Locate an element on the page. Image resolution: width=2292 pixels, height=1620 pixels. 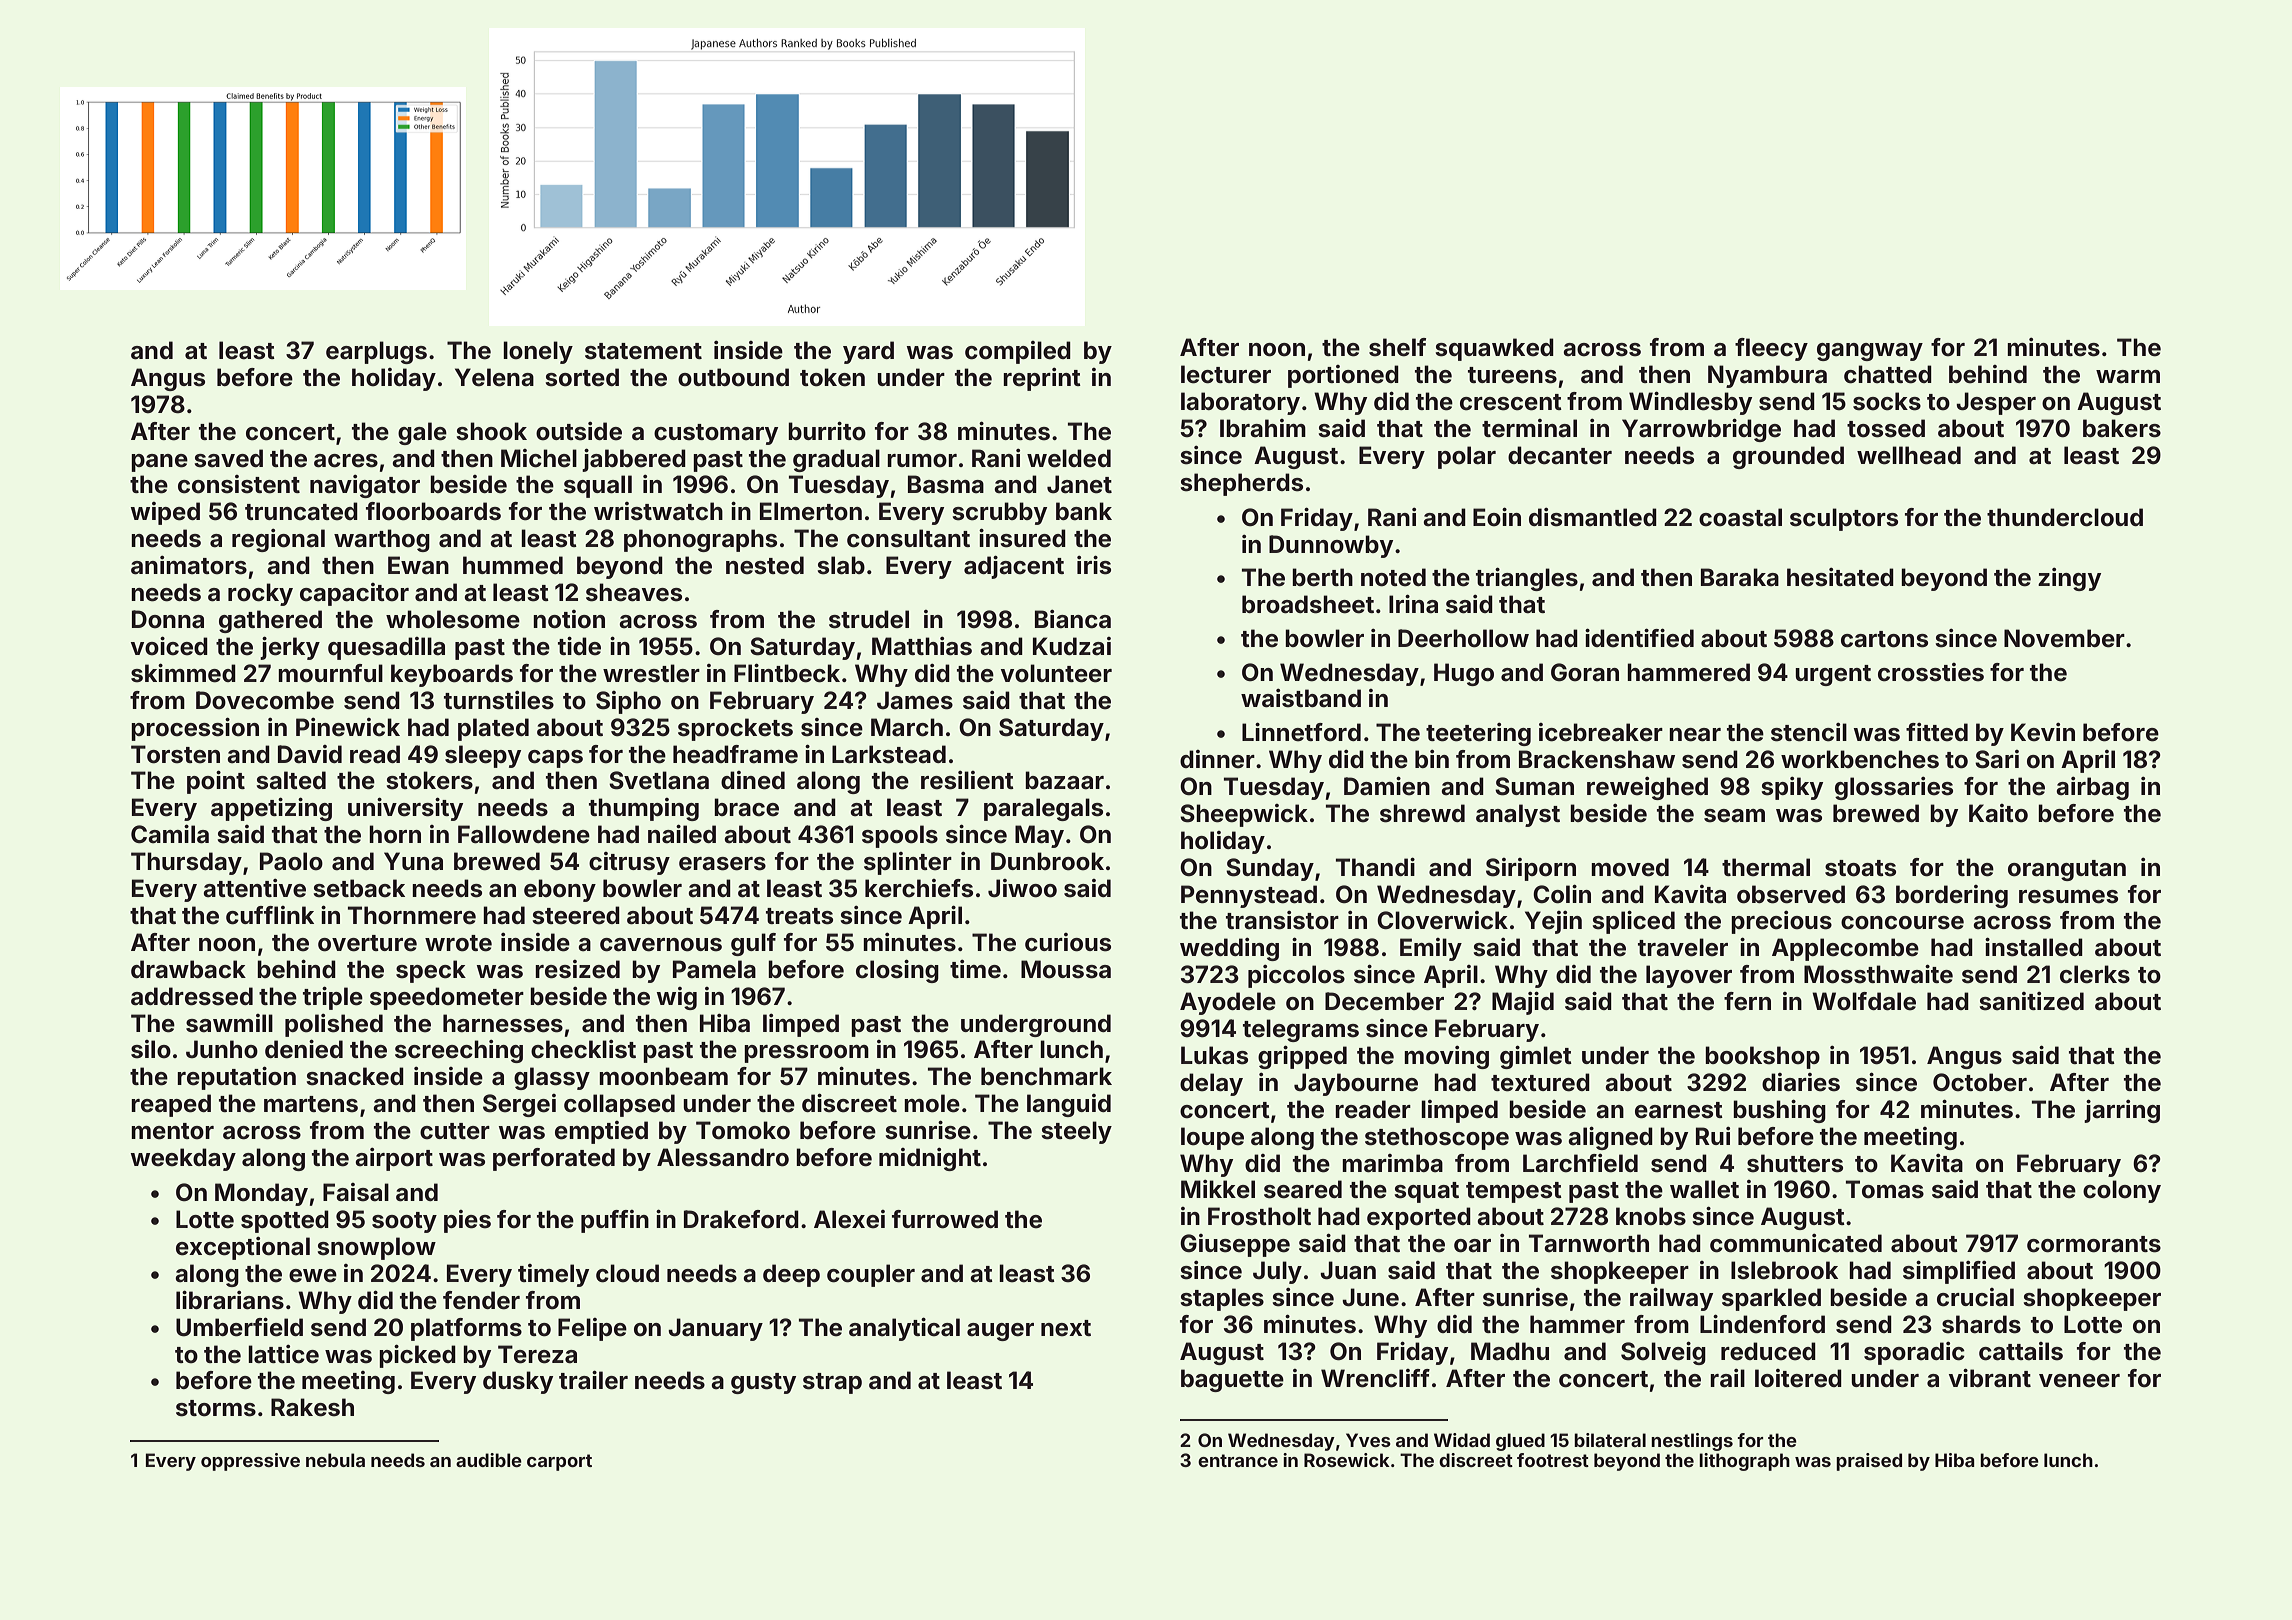
compiled is located at coordinates (1018, 352).
